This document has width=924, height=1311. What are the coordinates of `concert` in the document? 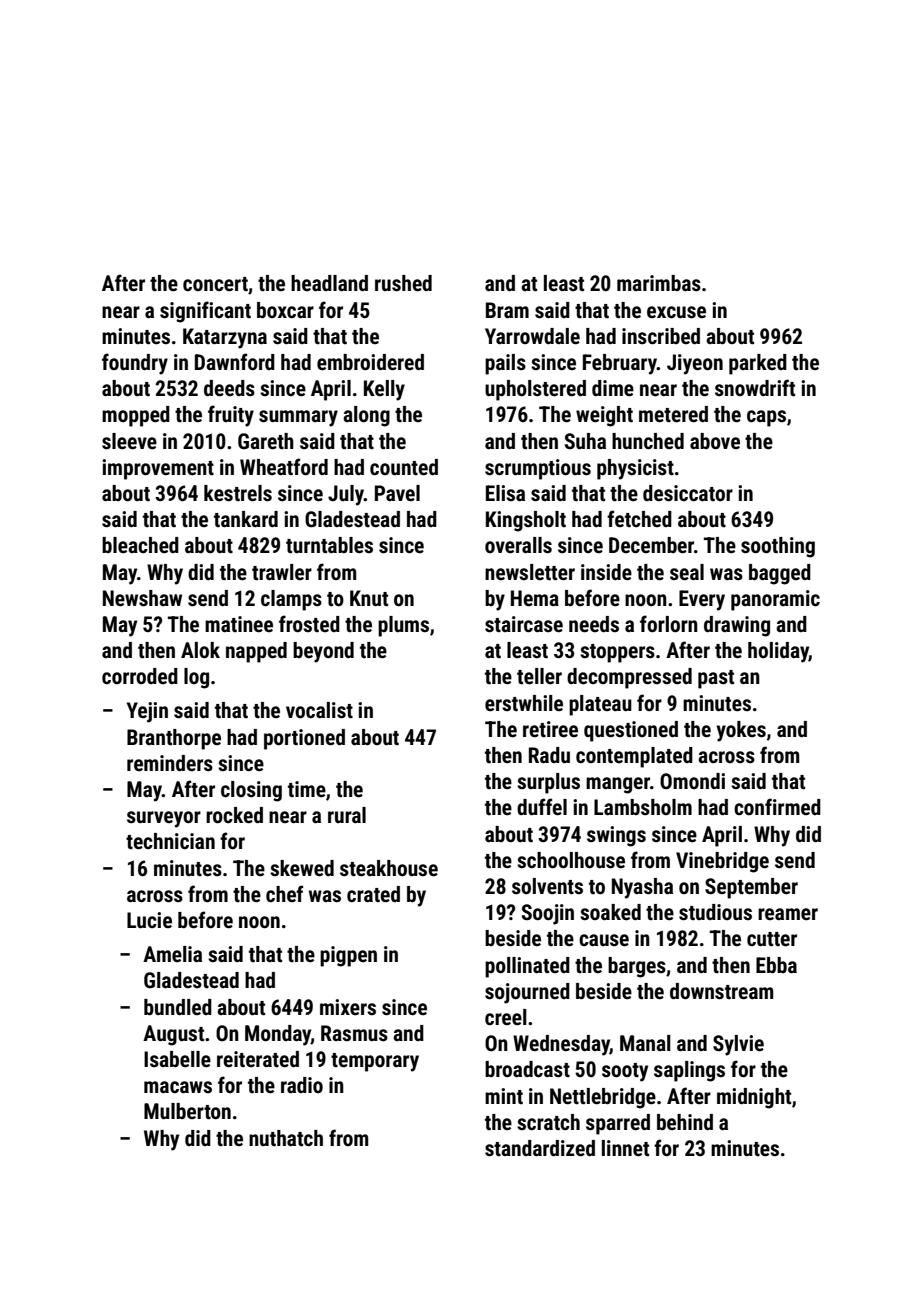 It's located at (215, 284).
